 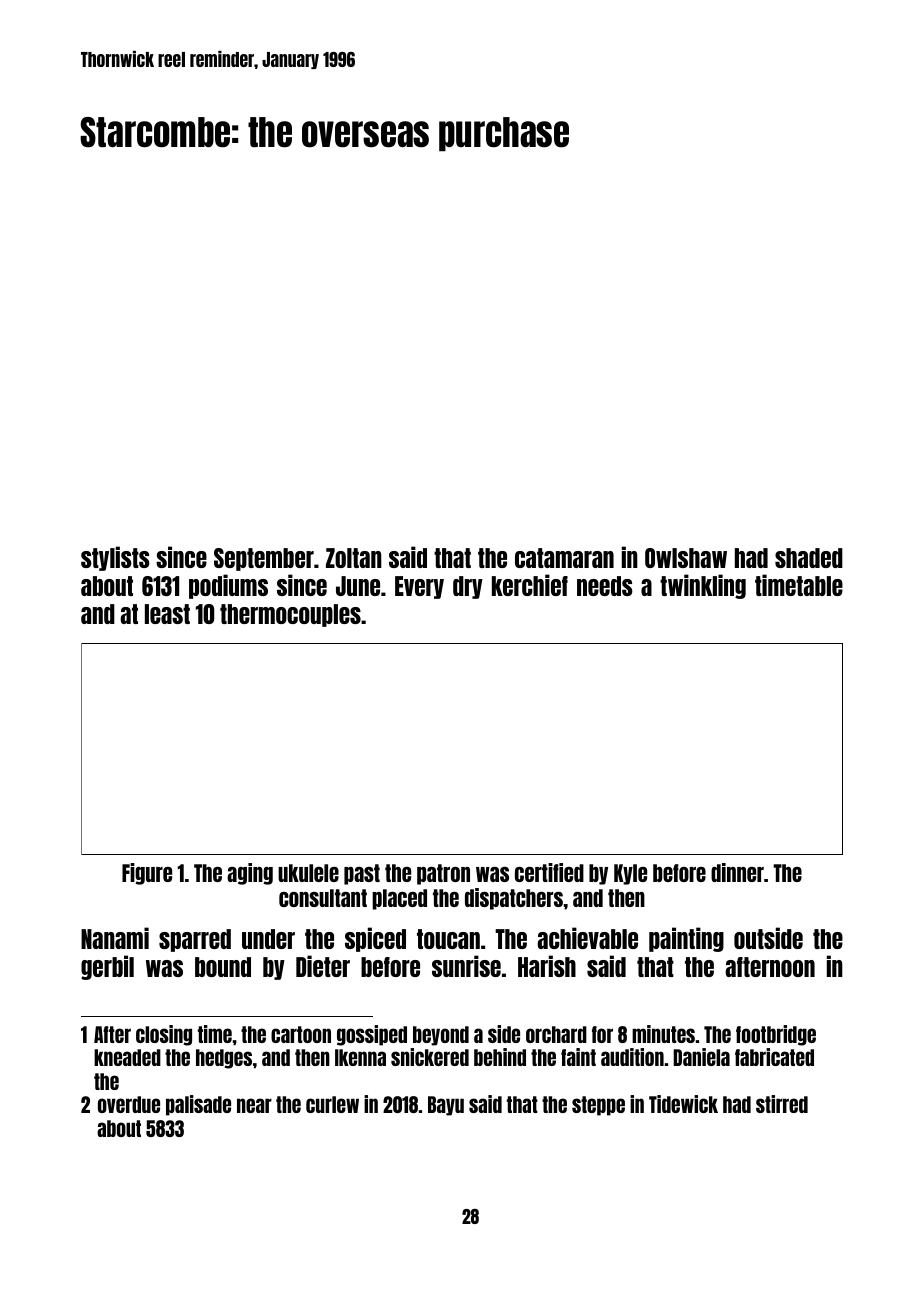 What do you see at coordinates (164, 1035) in the screenshot?
I see `closing` at bounding box center [164, 1035].
